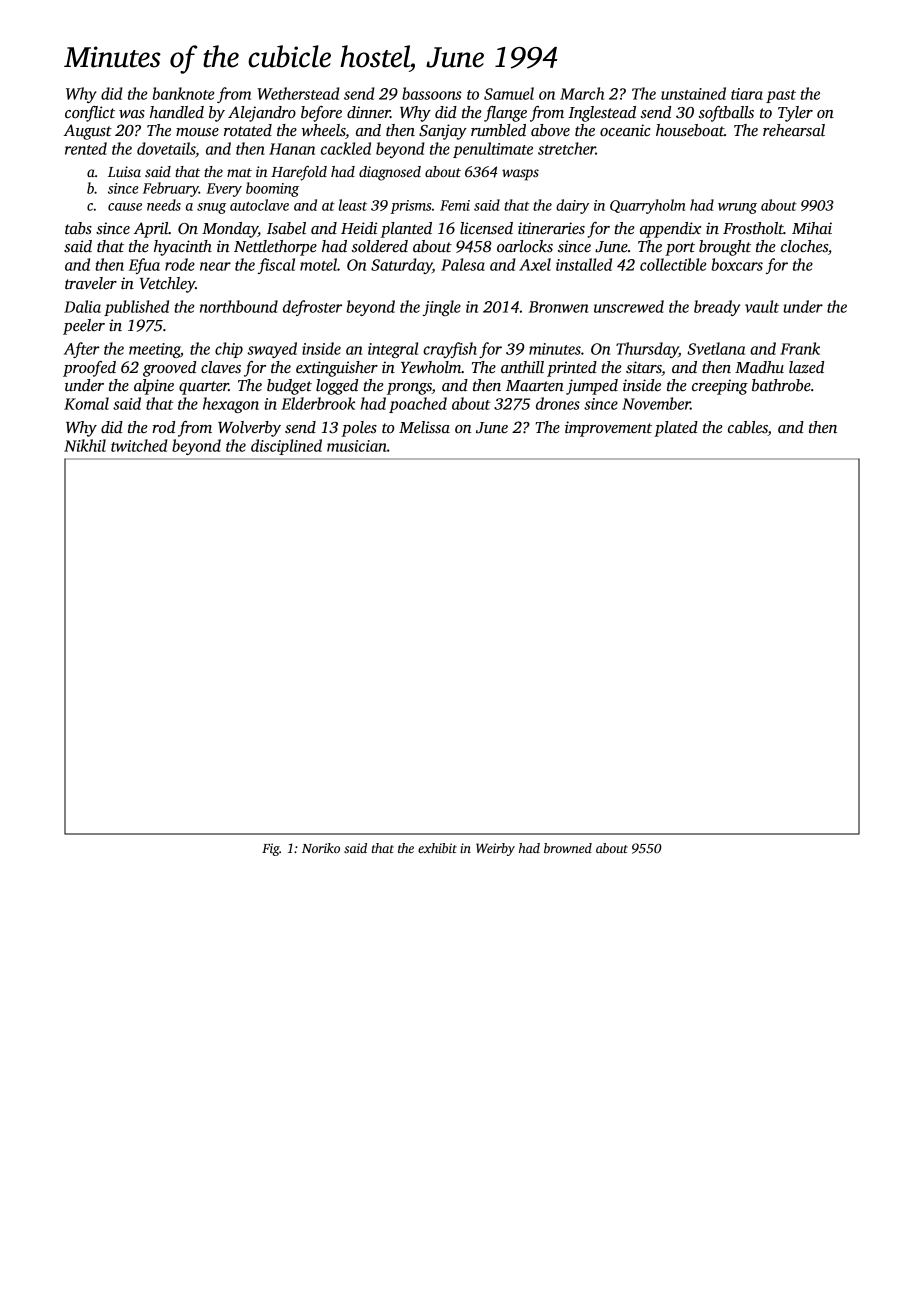 The height and width of the document is (1308, 924). I want to click on Noriko, so click(321, 848).
